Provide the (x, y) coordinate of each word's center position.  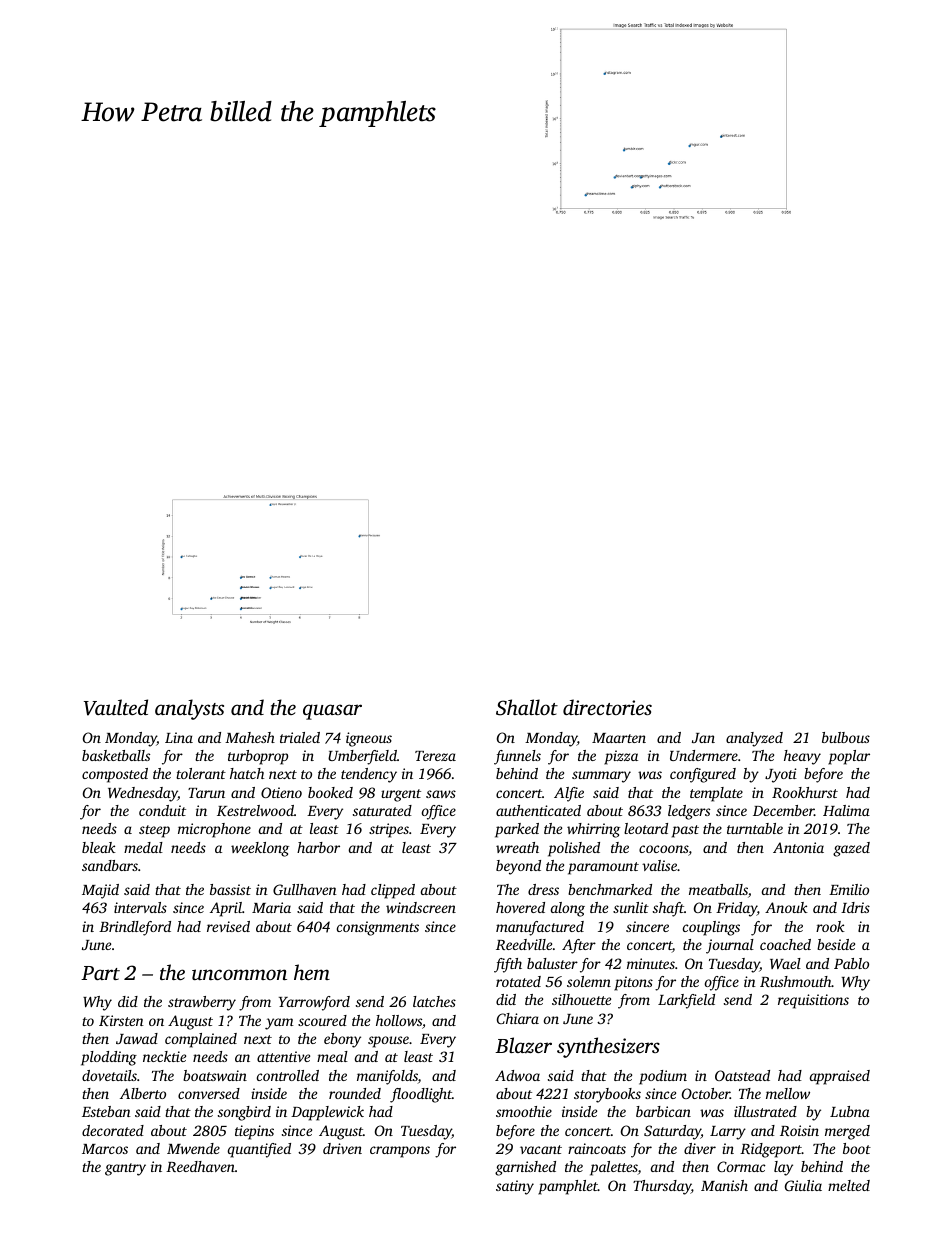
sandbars (110, 865)
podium (663, 1077)
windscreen (421, 907)
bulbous (846, 737)
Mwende (193, 1148)
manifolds (387, 1077)
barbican (663, 1111)
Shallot (527, 707)
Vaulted (116, 707)
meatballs (718, 889)
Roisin (799, 1130)
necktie (164, 1056)
